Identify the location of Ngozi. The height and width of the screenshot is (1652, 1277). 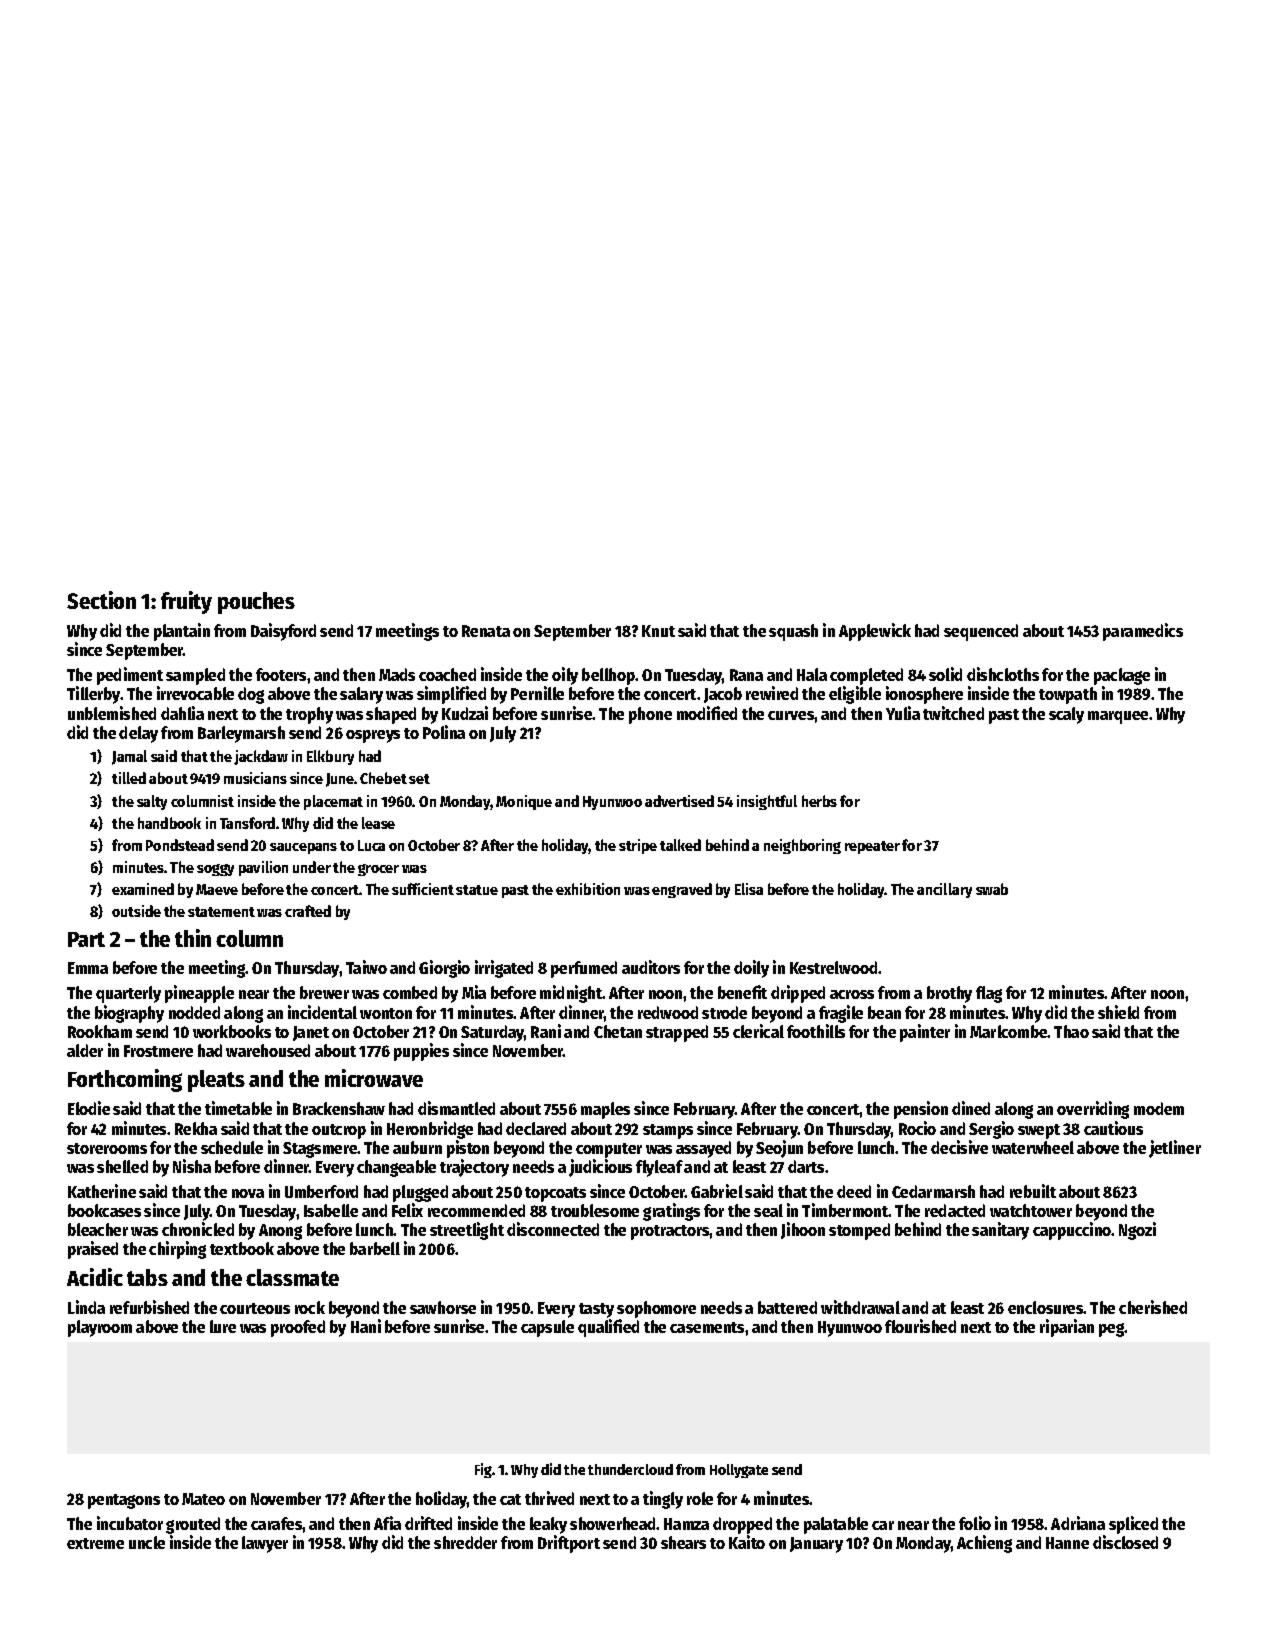
(1137, 1231).
